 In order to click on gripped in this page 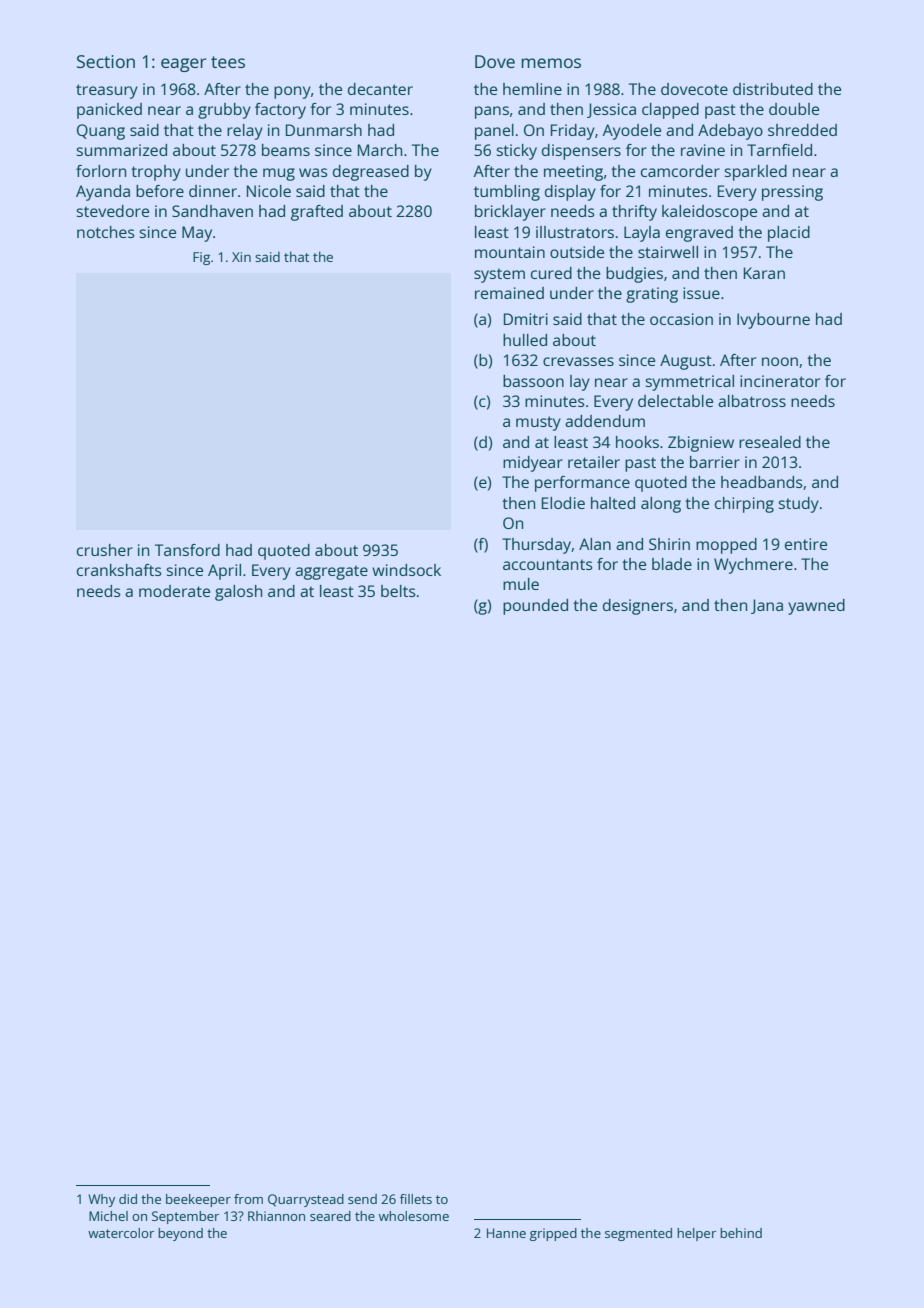, I will do `click(553, 1234)`.
